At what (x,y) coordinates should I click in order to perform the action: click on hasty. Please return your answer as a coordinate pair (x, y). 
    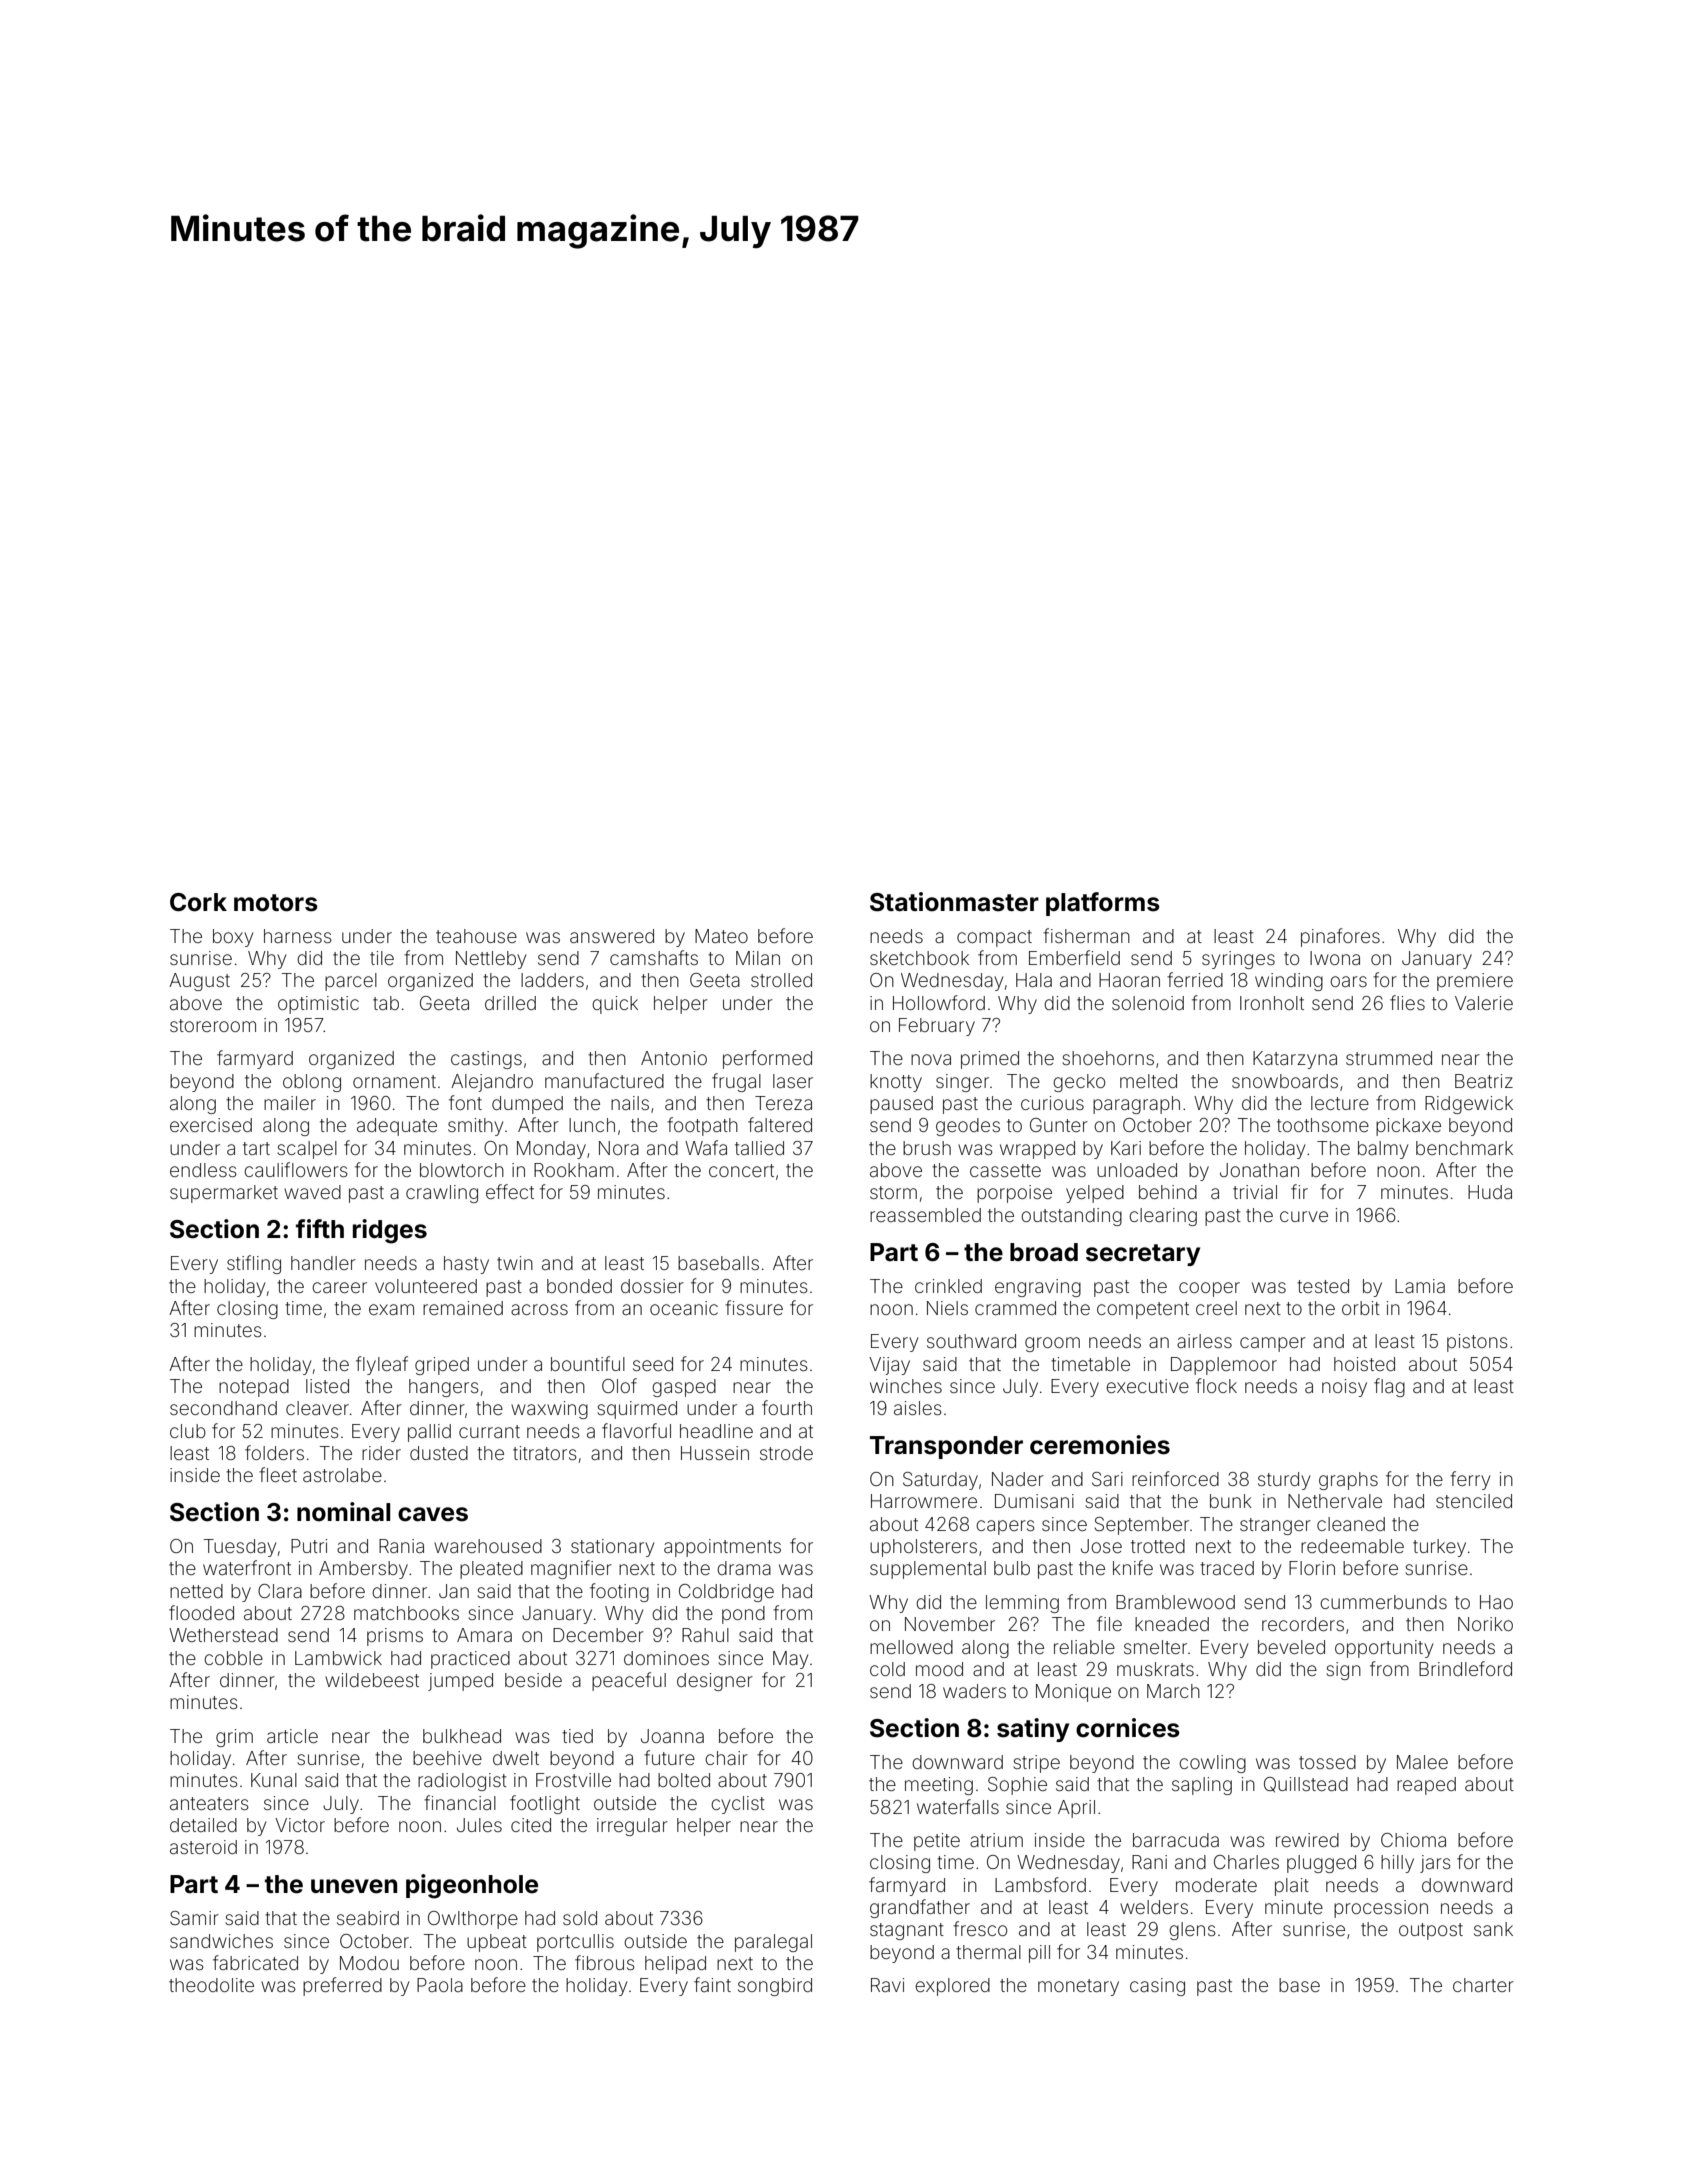
    Looking at the image, I should click on (466, 1265).
